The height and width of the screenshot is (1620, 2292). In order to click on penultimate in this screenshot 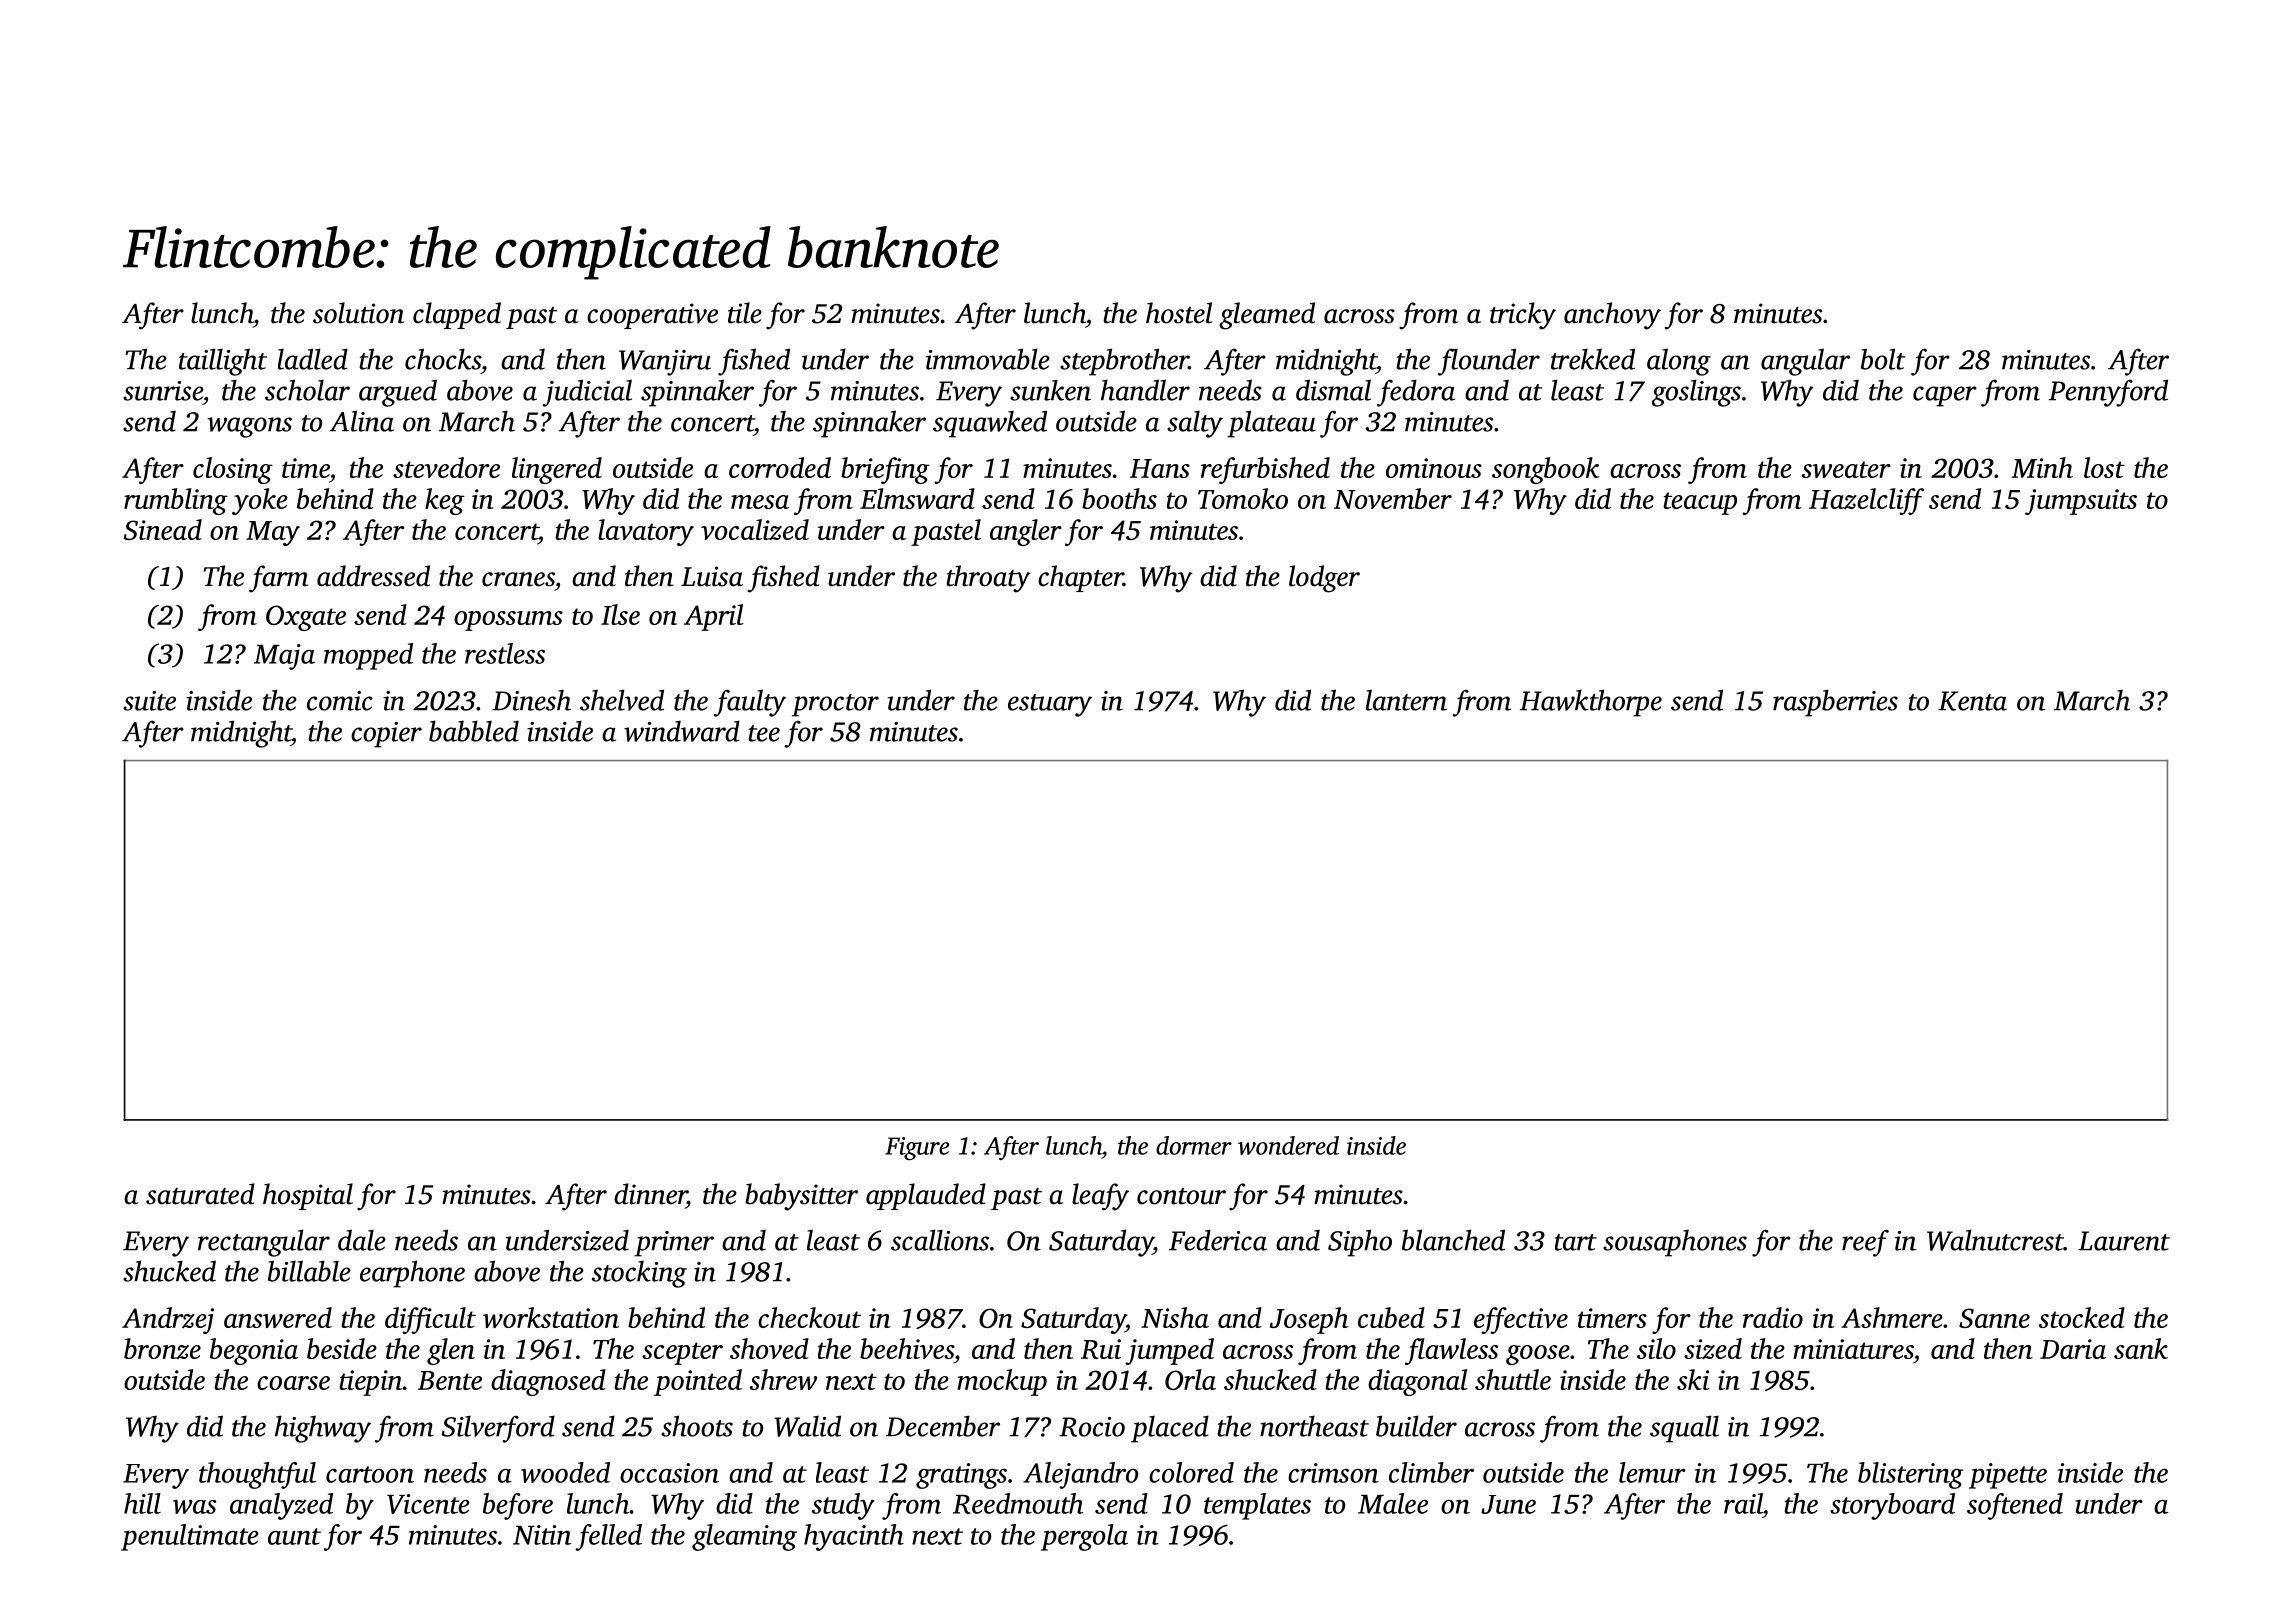, I will do `click(190, 1537)`.
